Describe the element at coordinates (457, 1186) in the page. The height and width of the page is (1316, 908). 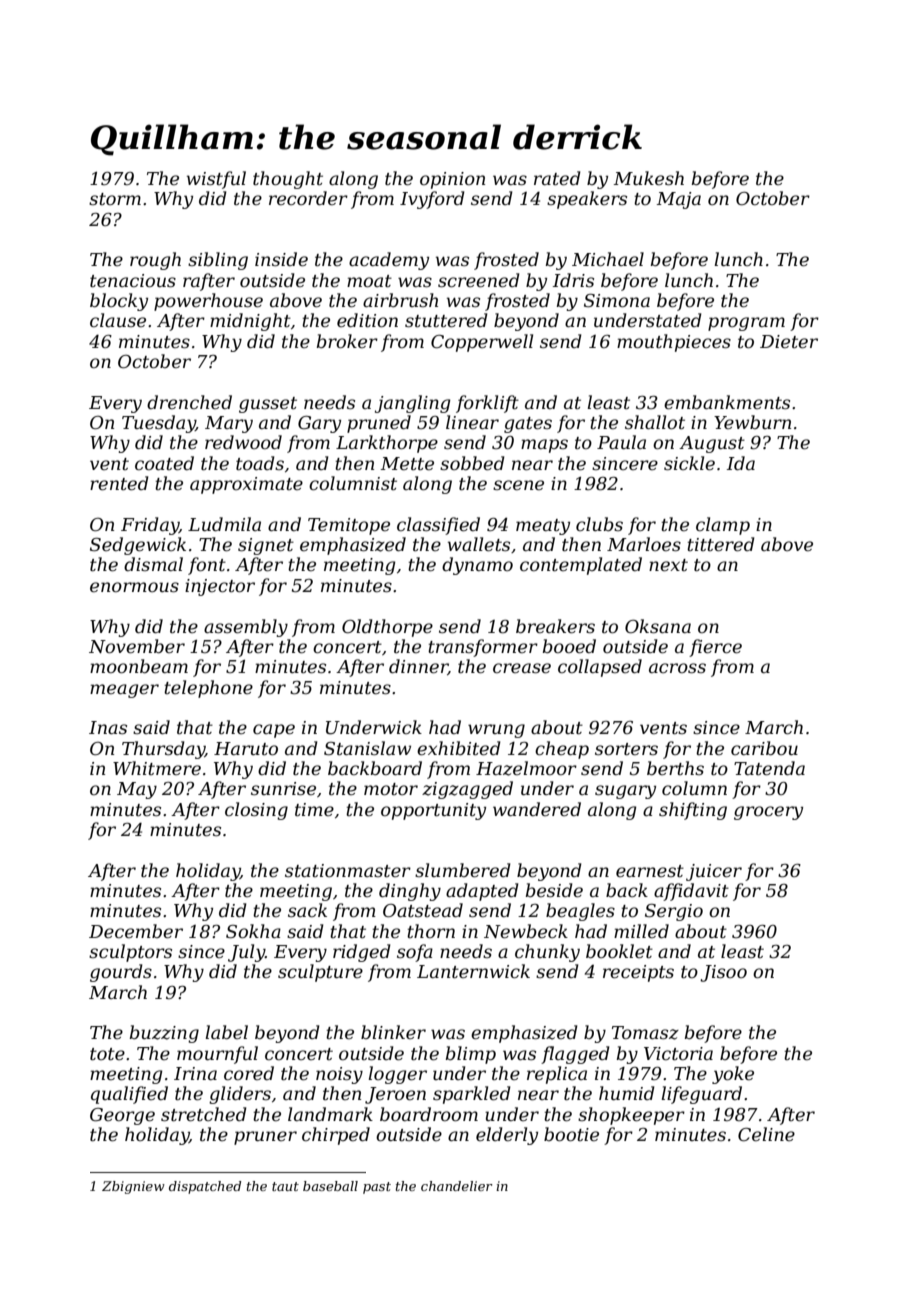
I see `chandelier` at that location.
